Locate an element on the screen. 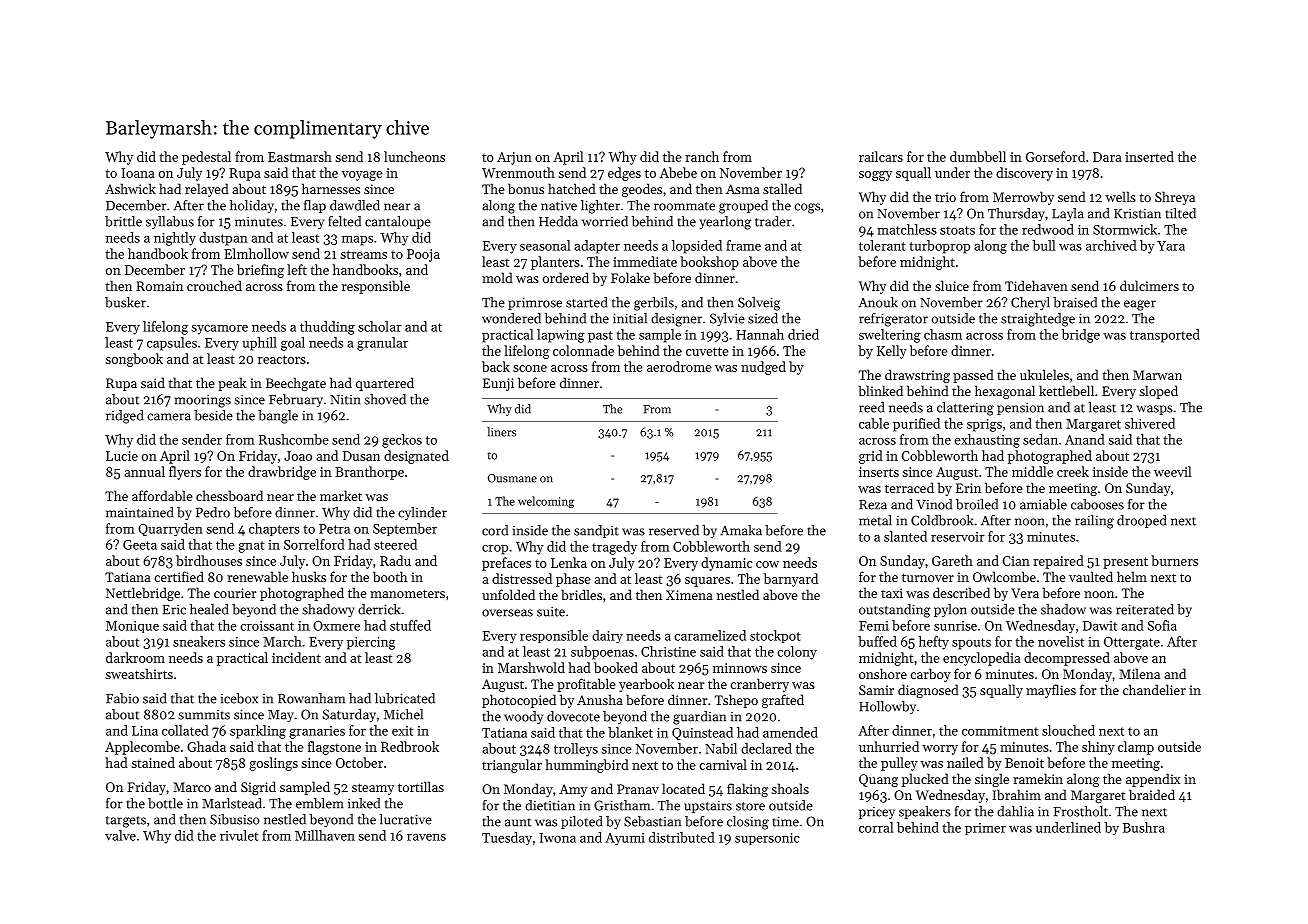 Image resolution: width=1308 pixels, height=924 pixels. Sofia is located at coordinates (1162, 625).
